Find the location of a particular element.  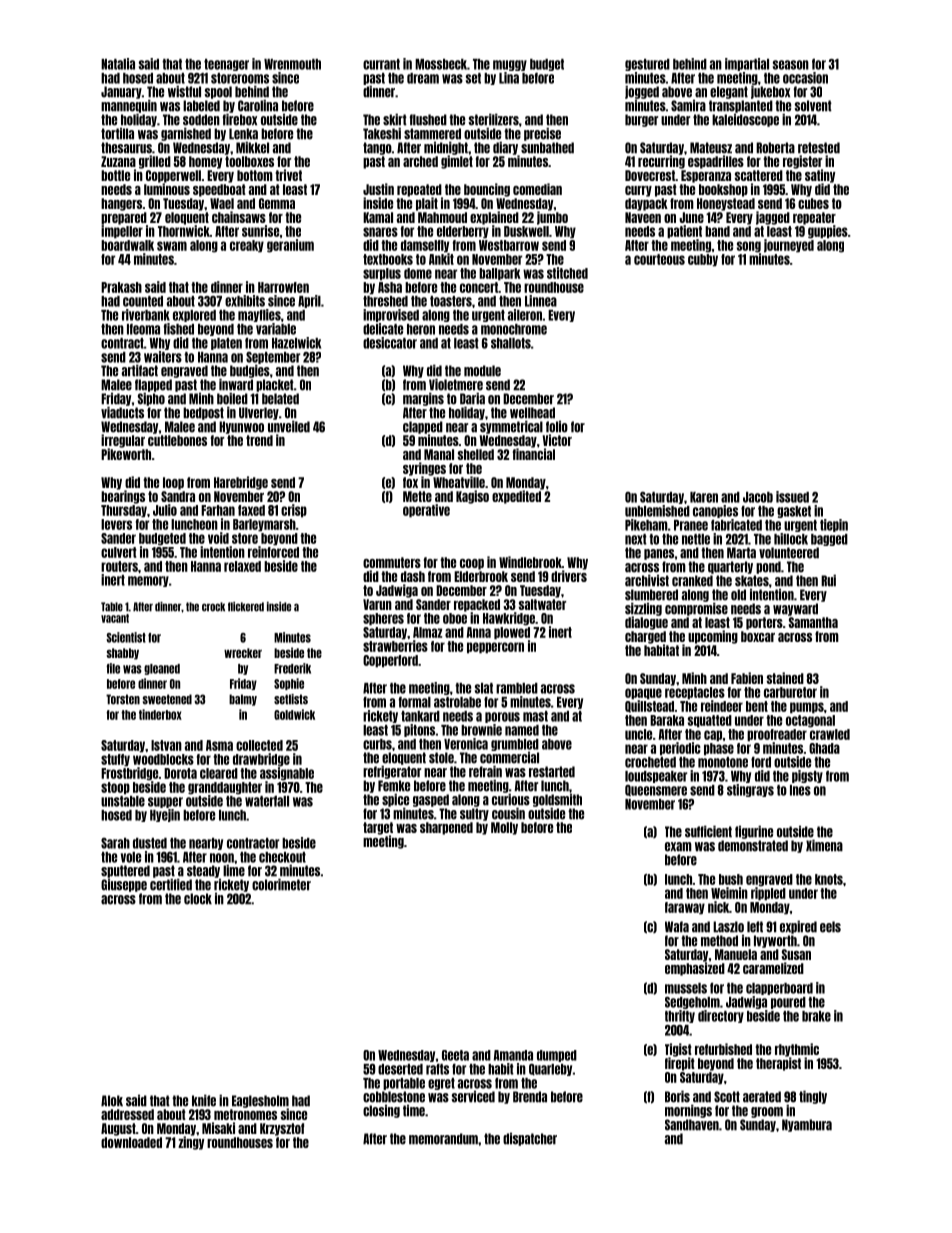

opaque is located at coordinates (643, 694).
